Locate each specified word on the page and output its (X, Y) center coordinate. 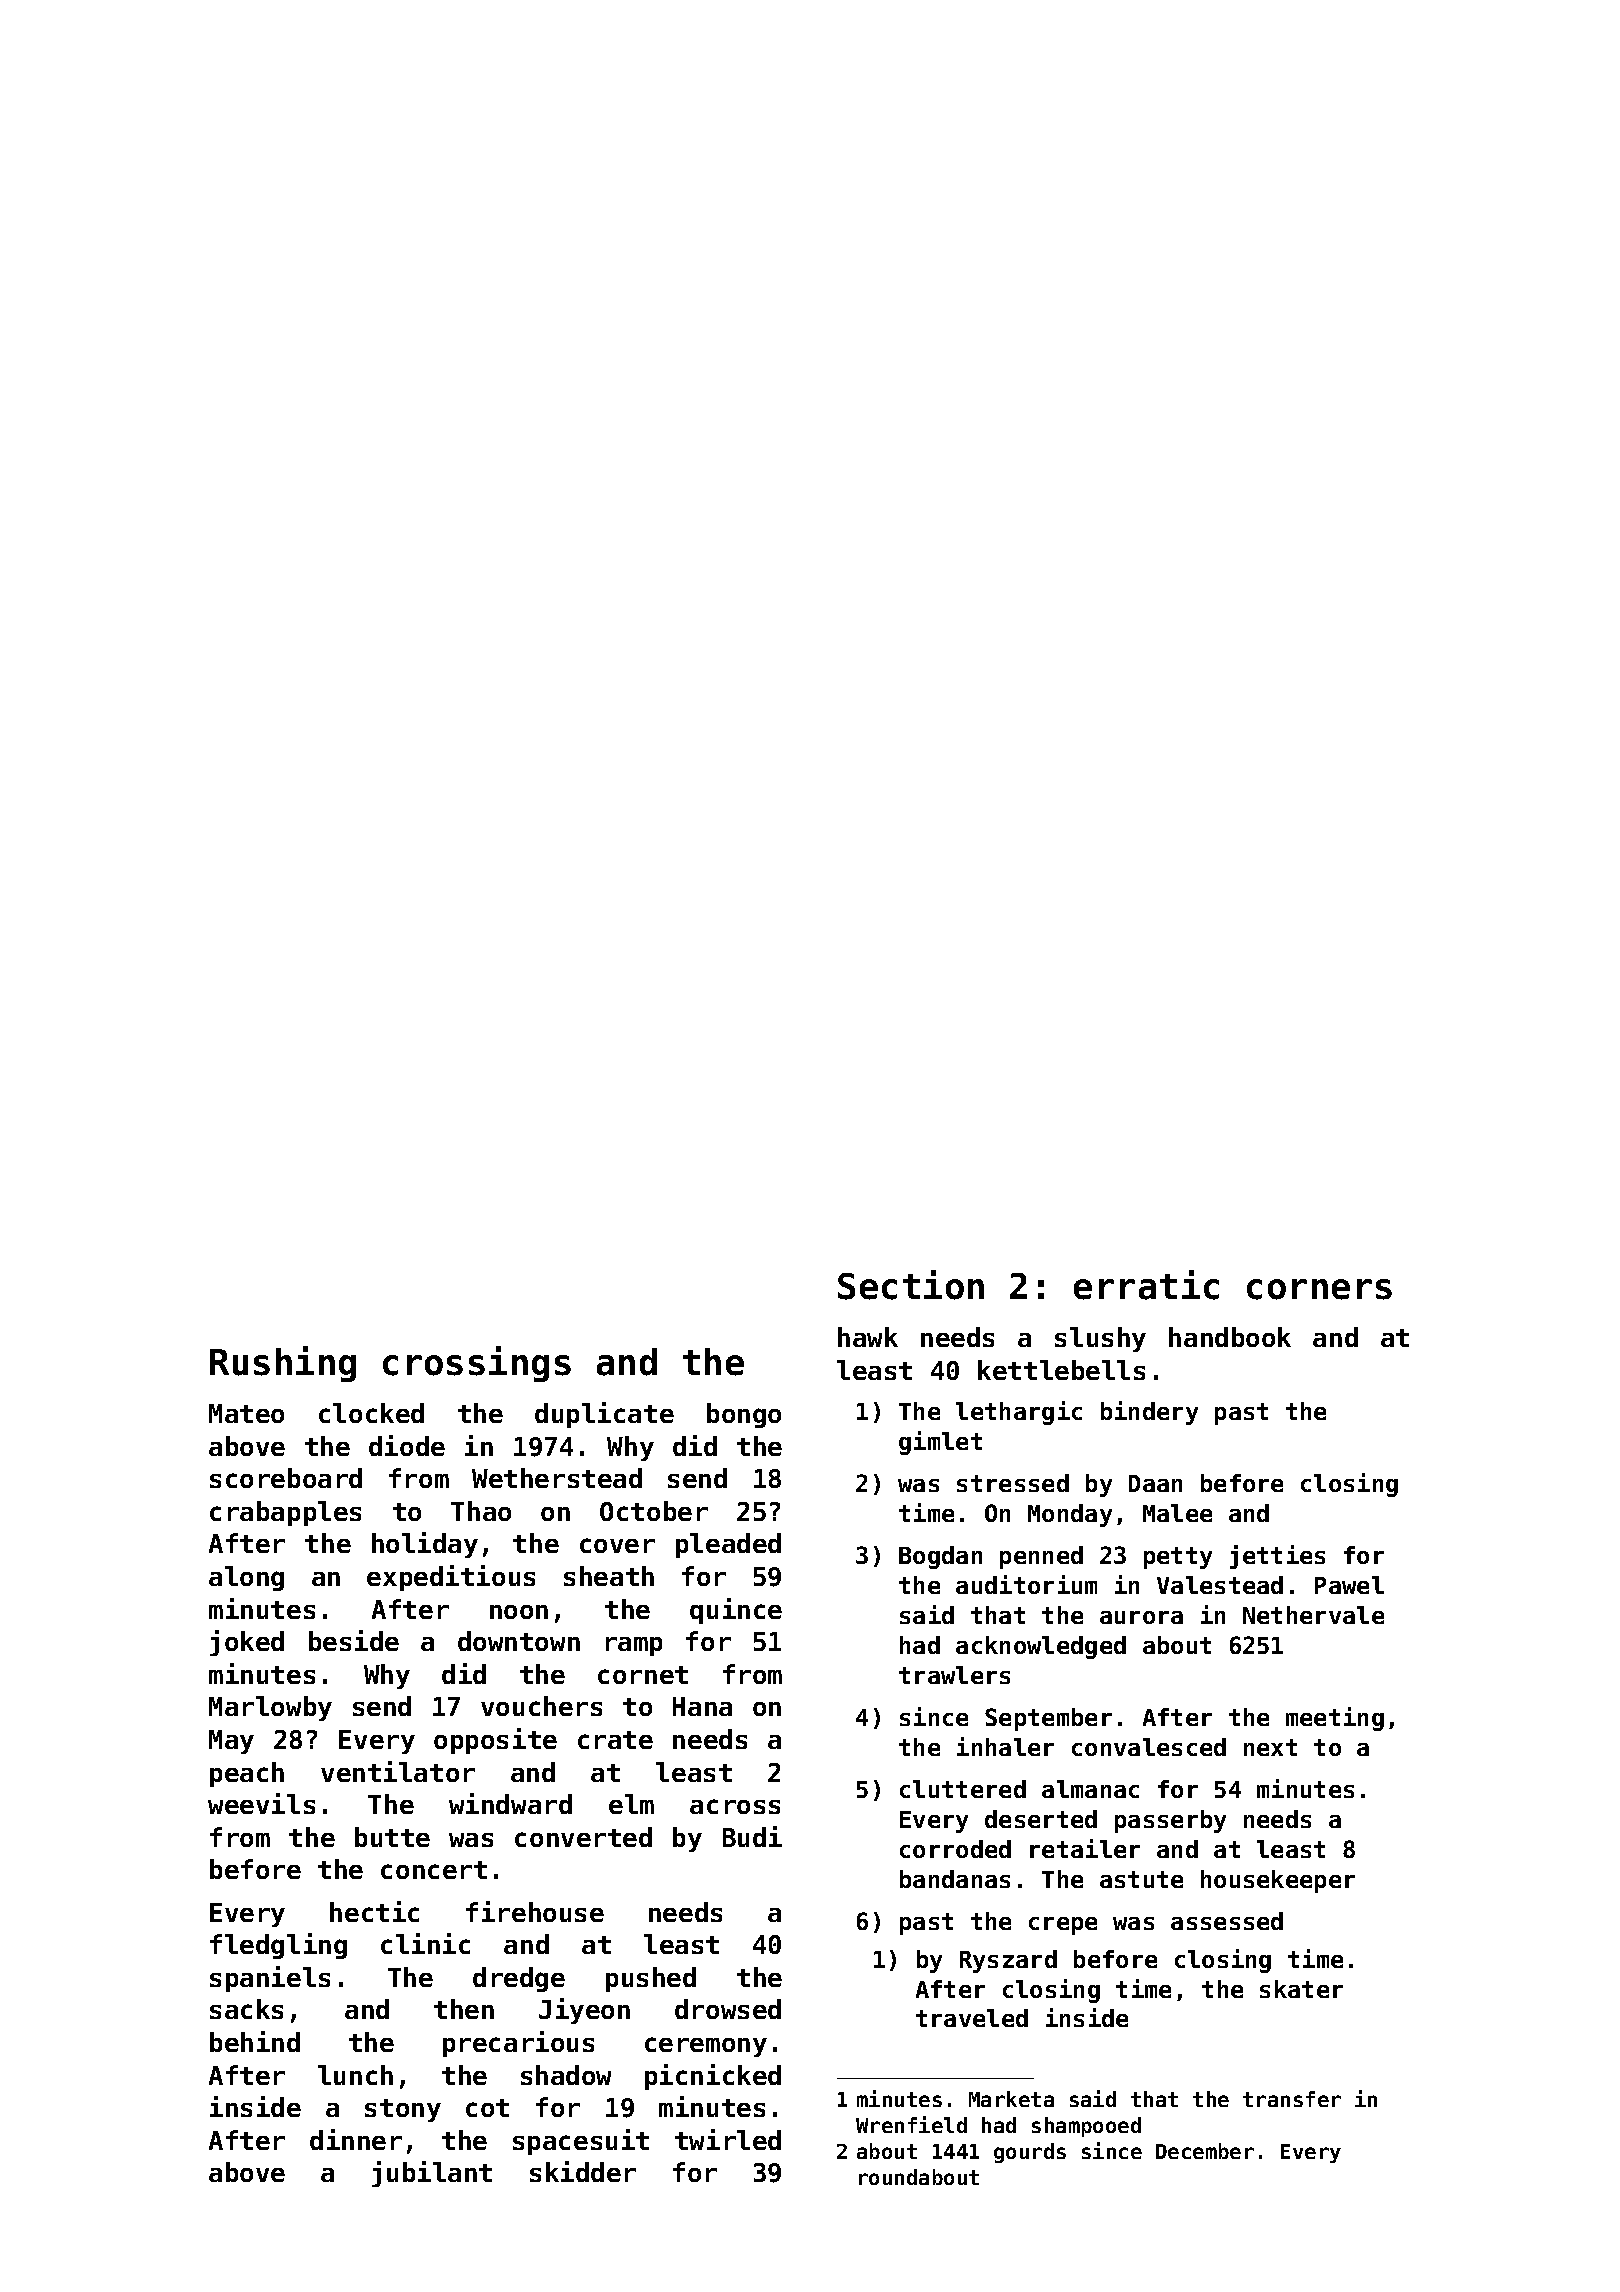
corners (1319, 1289)
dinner (356, 2139)
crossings (477, 1364)
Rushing (283, 1364)
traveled (972, 2018)
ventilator (398, 1771)
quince (736, 1611)
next (1270, 1747)
